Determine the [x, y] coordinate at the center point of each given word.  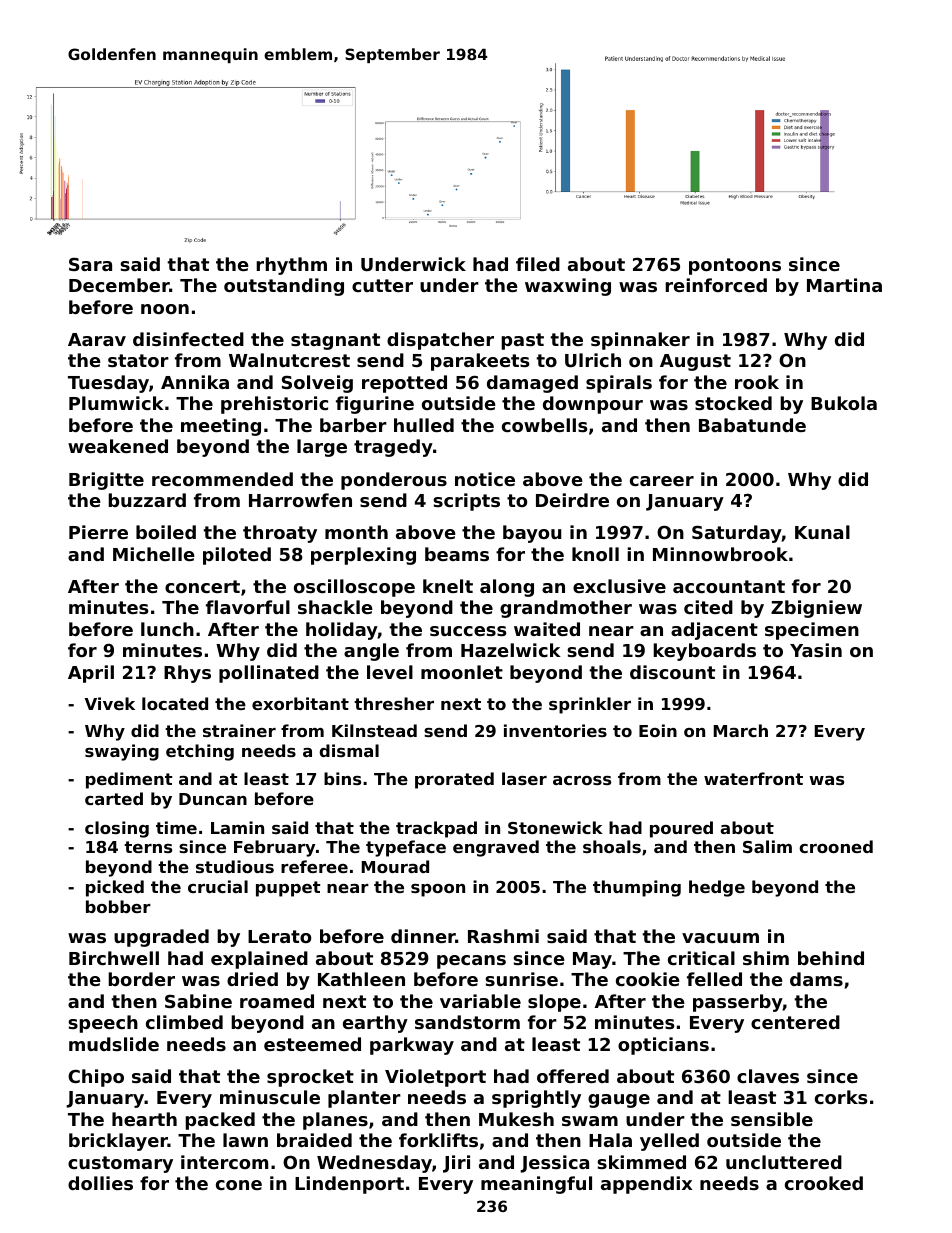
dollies [100, 1183]
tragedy [393, 448]
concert [202, 586]
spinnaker [640, 341]
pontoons [735, 266]
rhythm [291, 266]
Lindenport [349, 1185]
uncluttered [784, 1162]
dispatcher [440, 341]
